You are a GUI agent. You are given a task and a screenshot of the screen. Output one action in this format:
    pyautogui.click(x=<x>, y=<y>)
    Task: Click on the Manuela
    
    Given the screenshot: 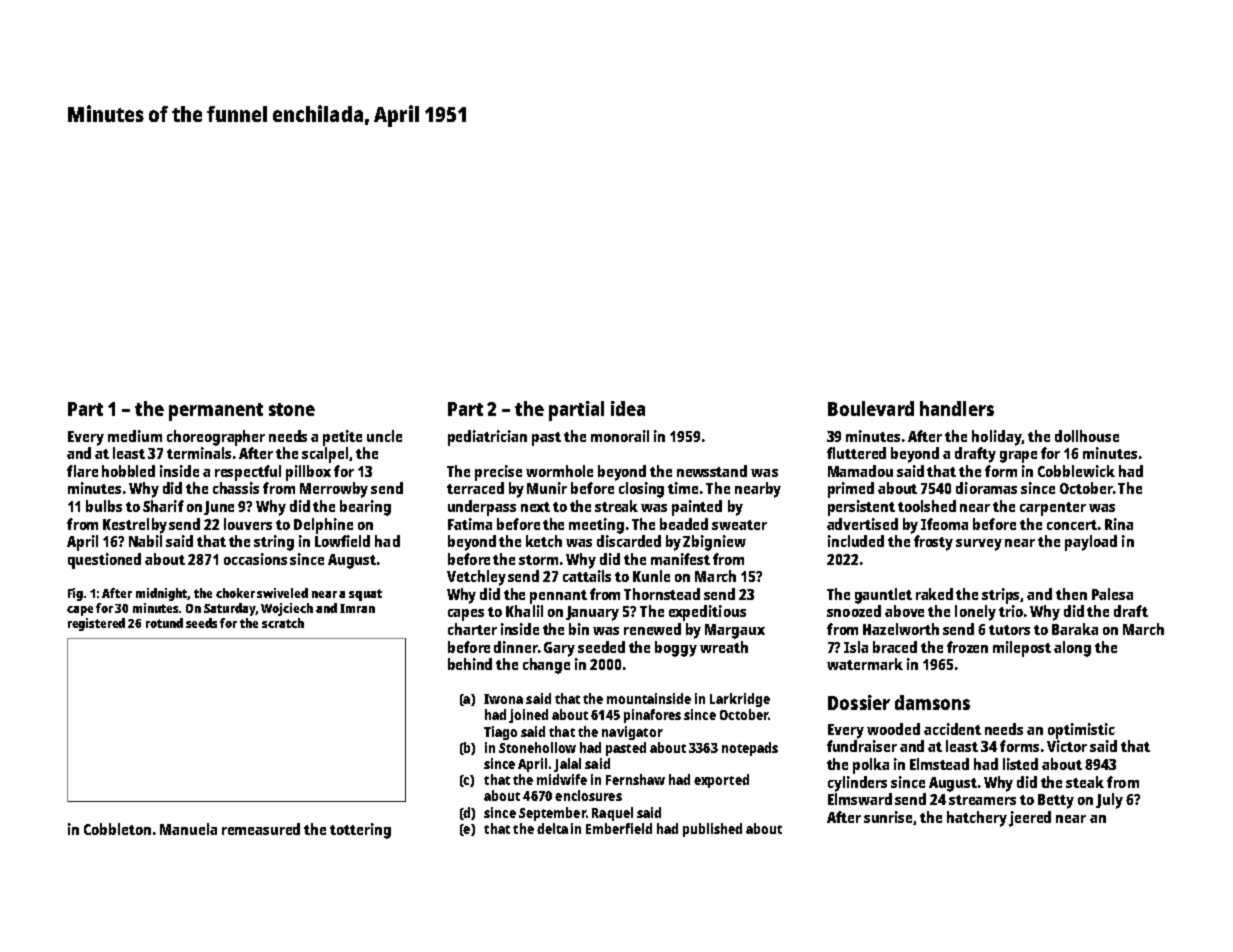 What is the action you would take?
    pyautogui.click(x=188, y=829)
